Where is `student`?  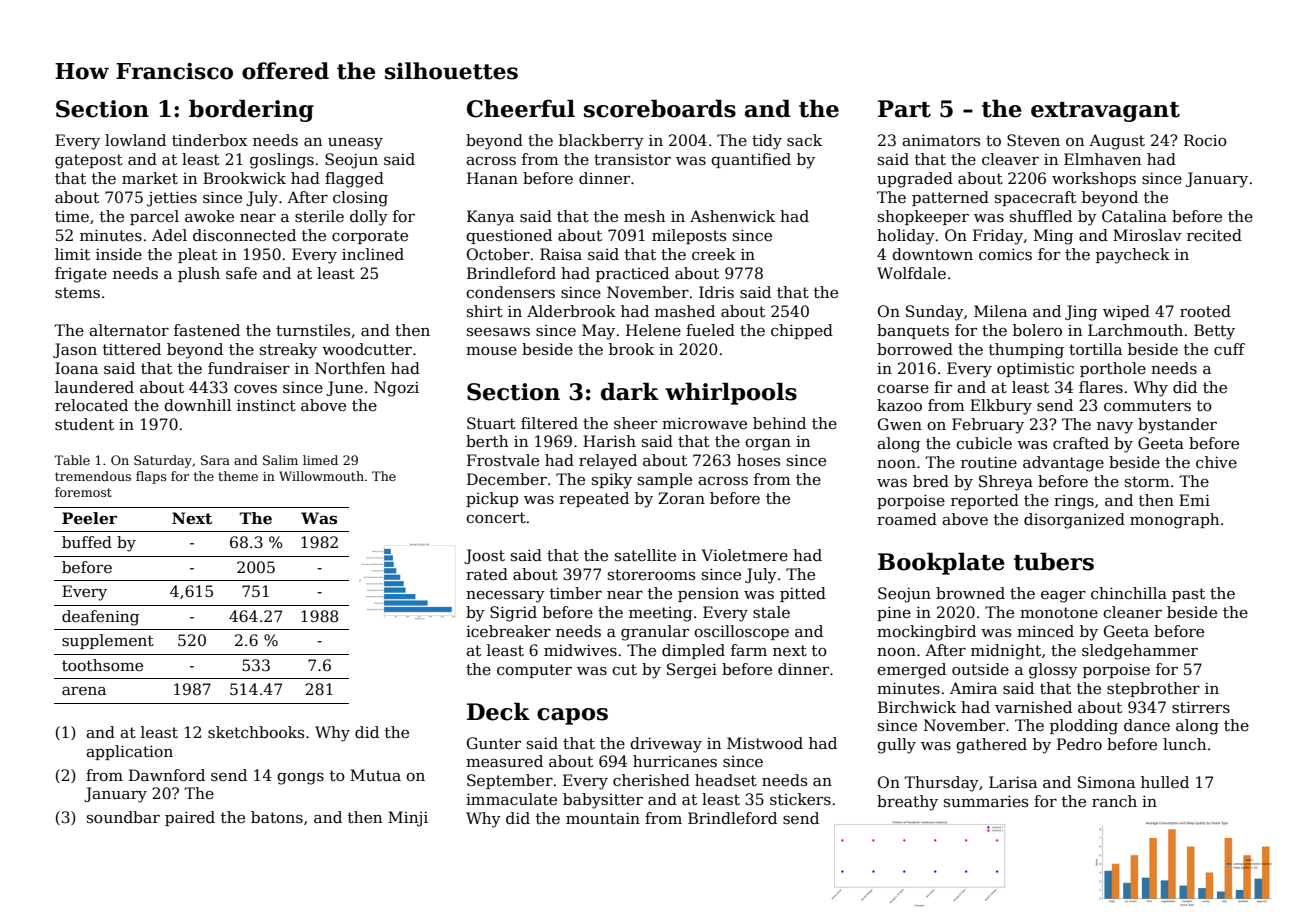
student is located at coordinates (84, 424).
